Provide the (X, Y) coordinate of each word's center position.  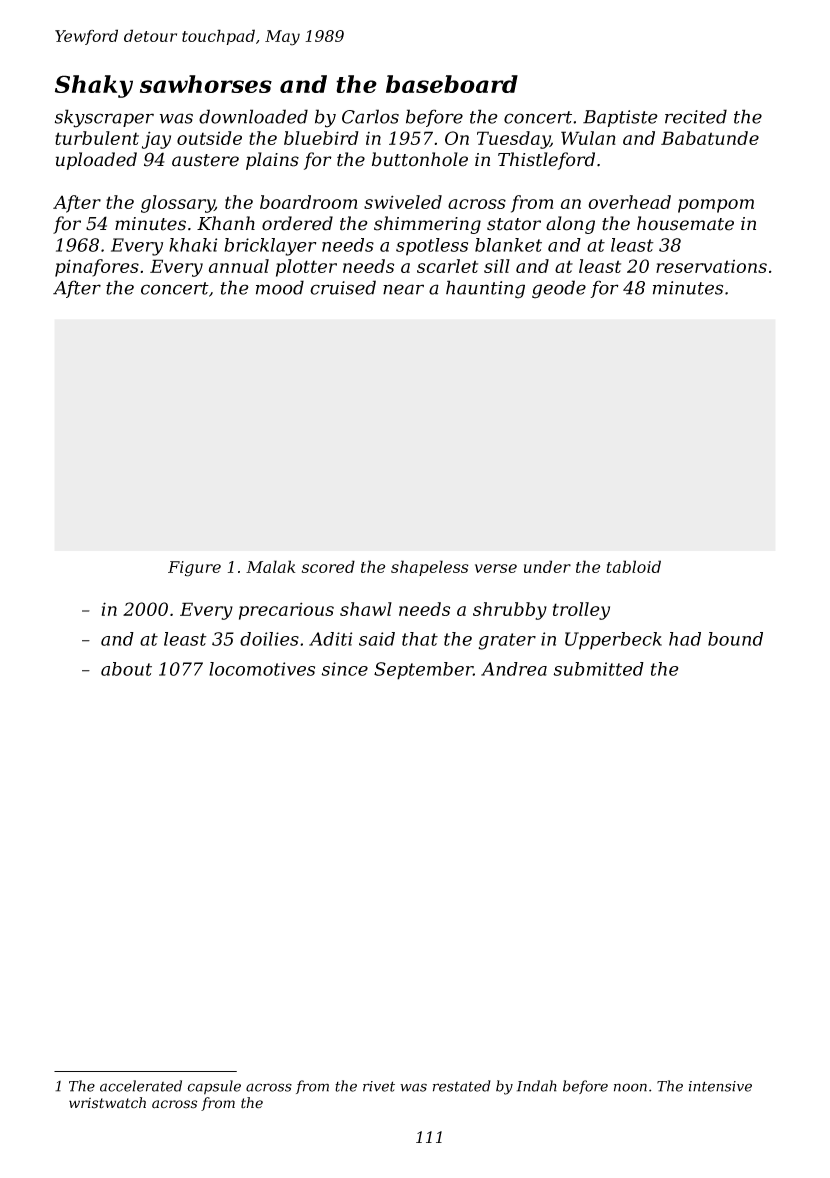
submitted (598, 669)
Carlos (370, 116)
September (423, 671)
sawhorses (206, 84)
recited (696, 116)
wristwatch (107, 1103)
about (126, 669)
